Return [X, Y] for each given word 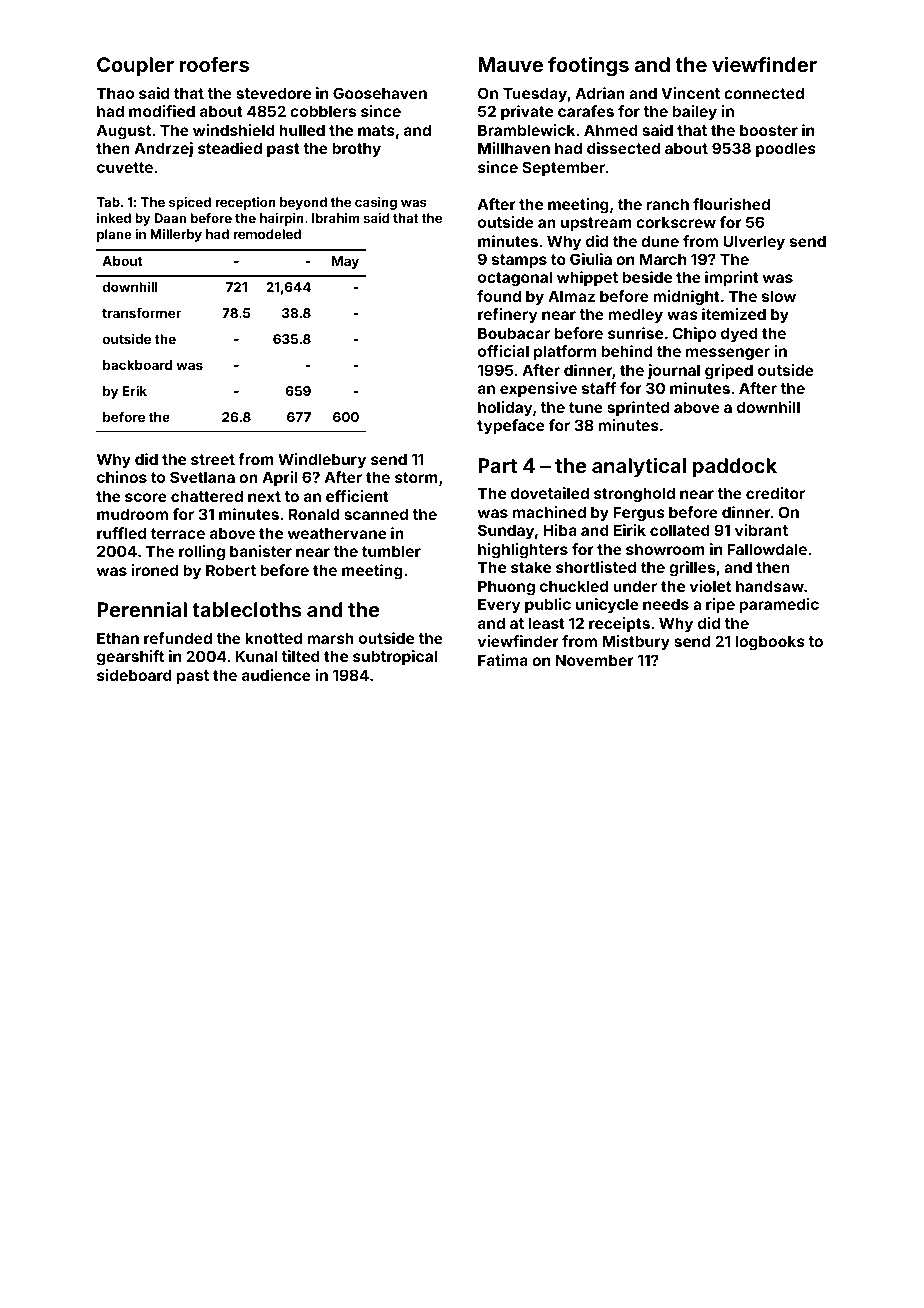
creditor [775, 493]
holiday [505, 408]
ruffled [121, 533]
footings [588, 66]
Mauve [510, 64]
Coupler [135, 66]
